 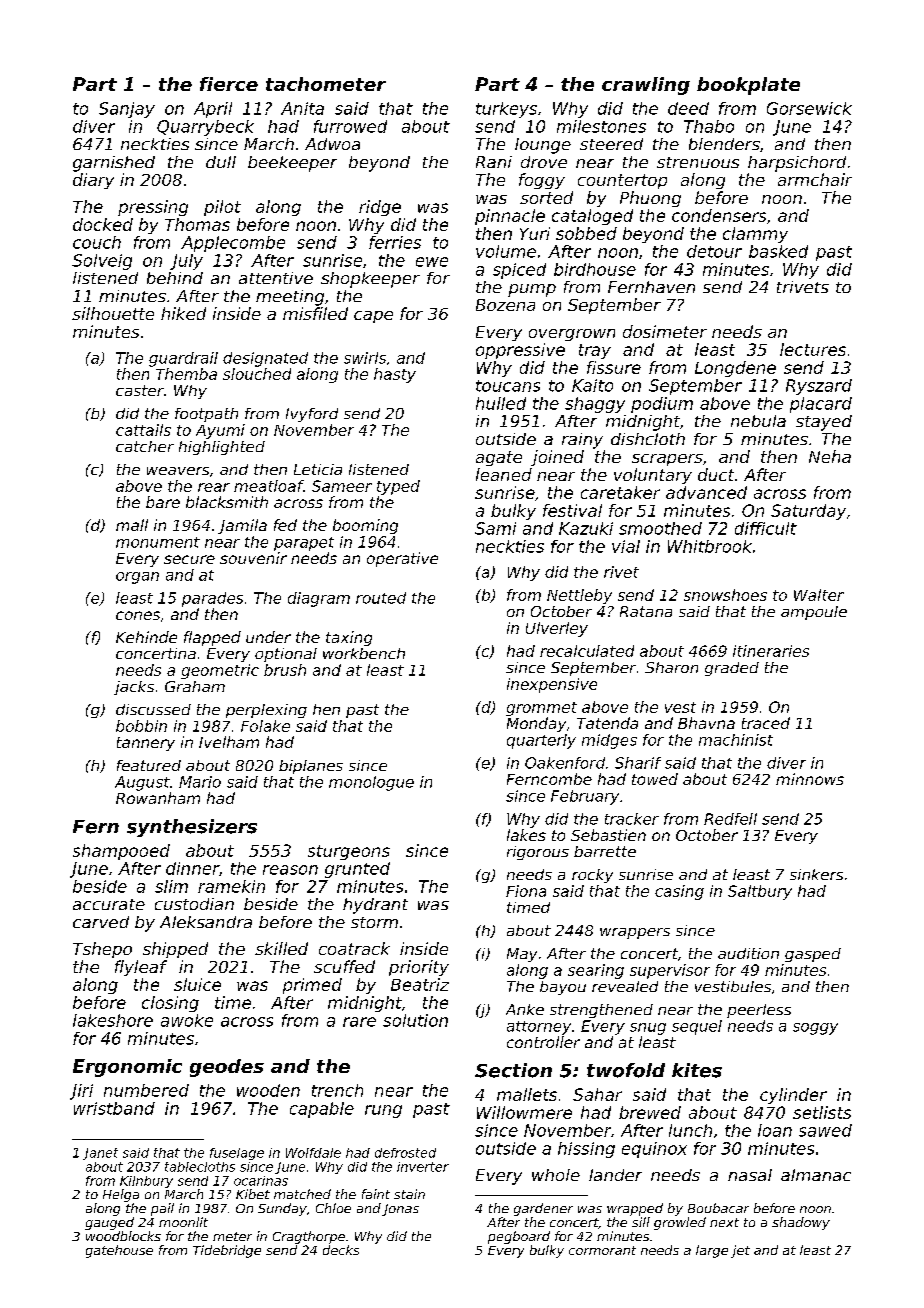 I want to click on August, so click(x=142, y=783).
